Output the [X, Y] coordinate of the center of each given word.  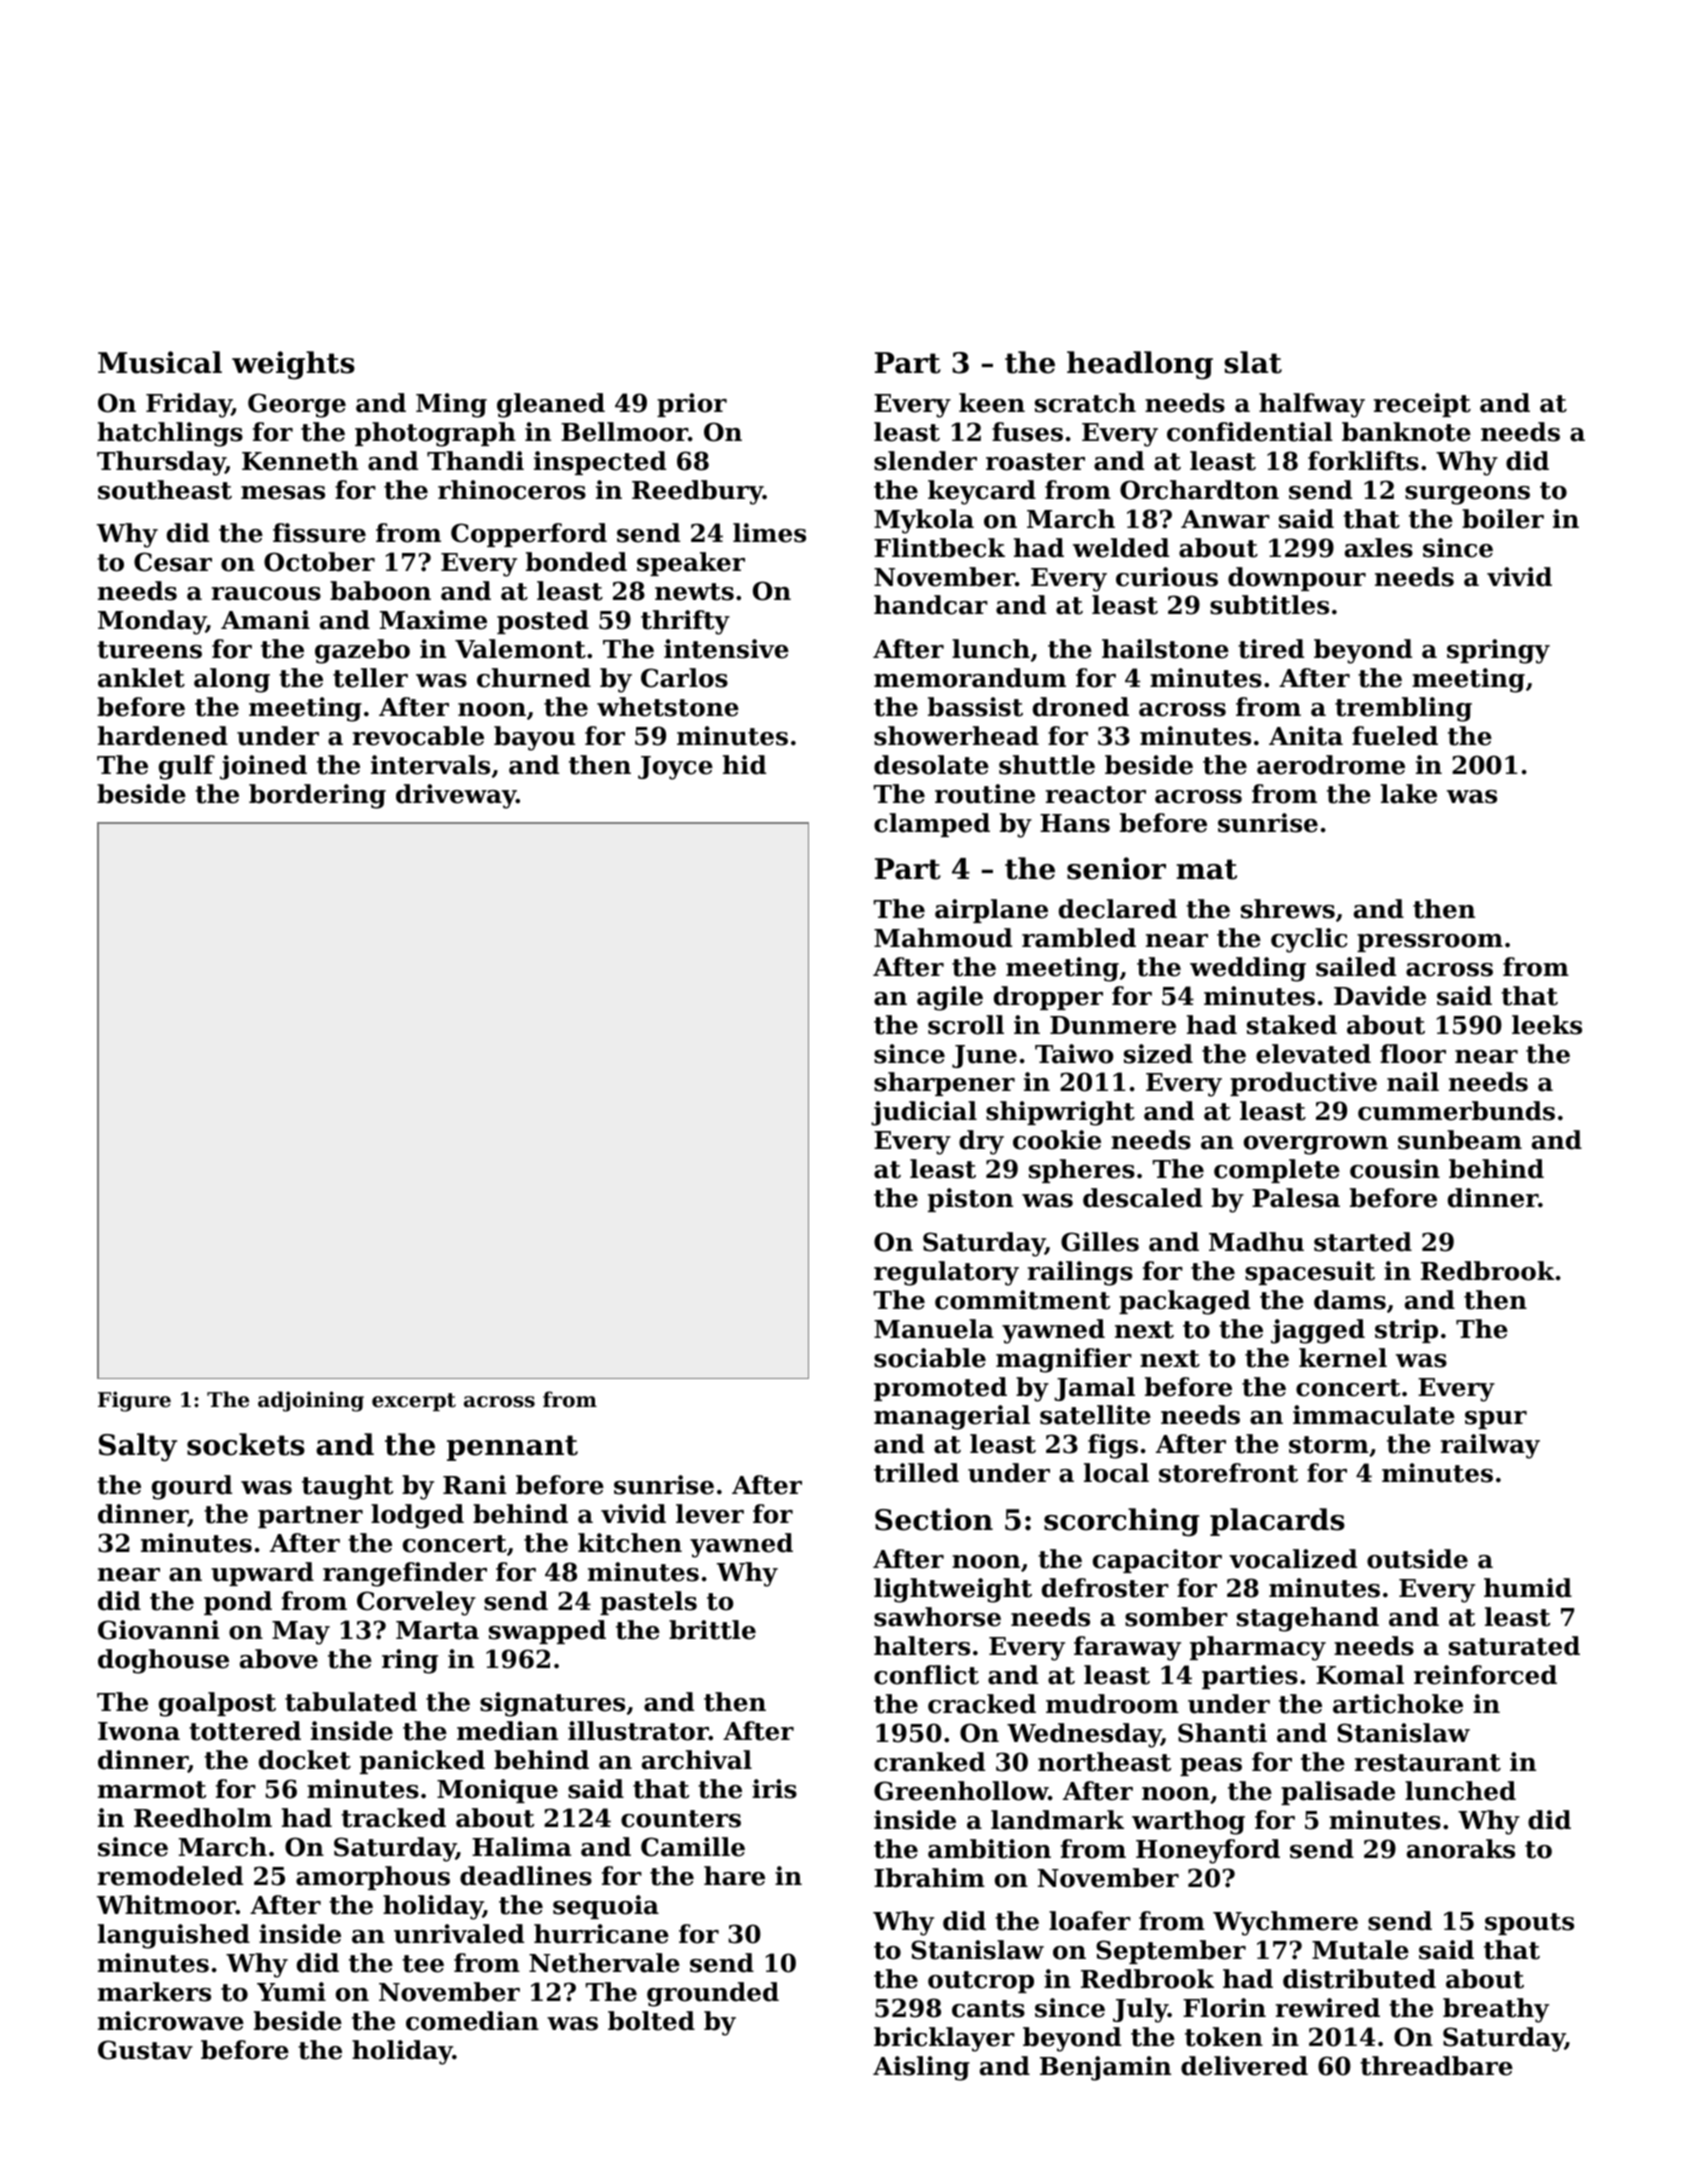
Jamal [1094, 1389]
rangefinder [405, 1574]
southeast [165, 490]
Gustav [145, 2050]
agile [950, 998]
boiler [1503, 519]
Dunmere [1113, 1025]
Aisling [921, 2068]
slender [925, 461]
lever [710, 1514]
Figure [134, 1401]
